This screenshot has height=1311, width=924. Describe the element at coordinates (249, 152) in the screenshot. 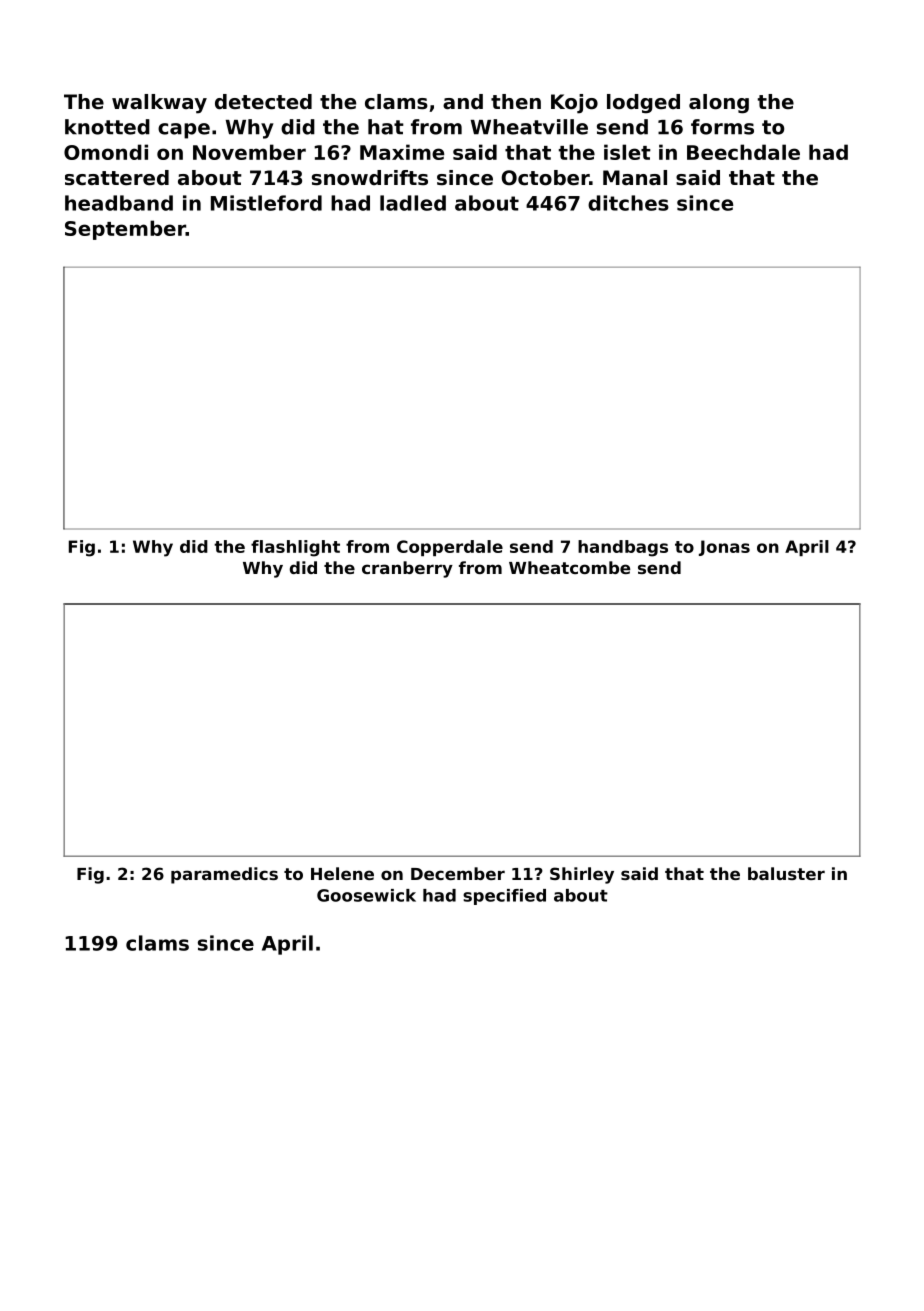

I see `November` at that location.
